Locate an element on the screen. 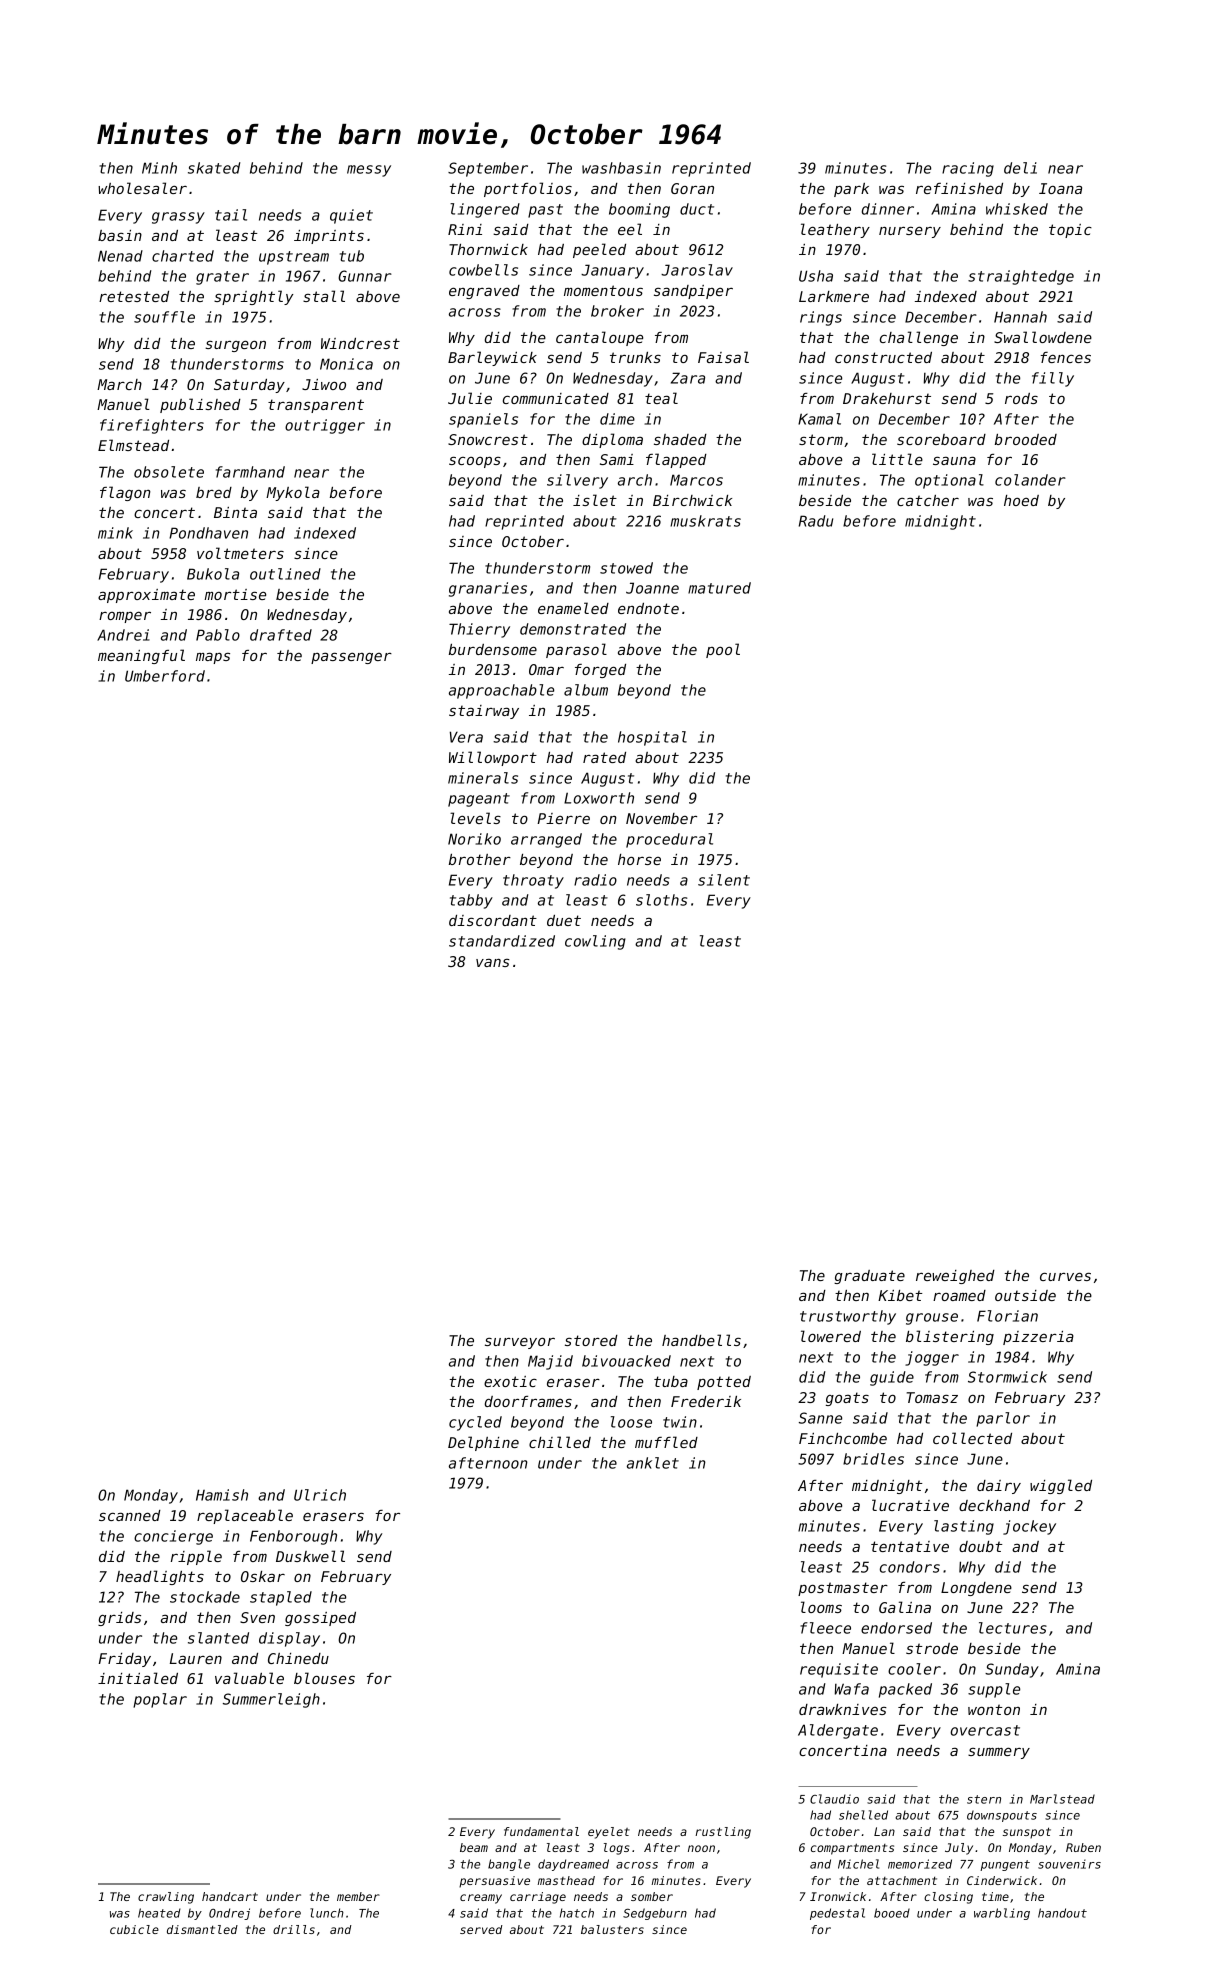 The image size is (1206, 1986). souffle is located at coordinates (164, 317).
